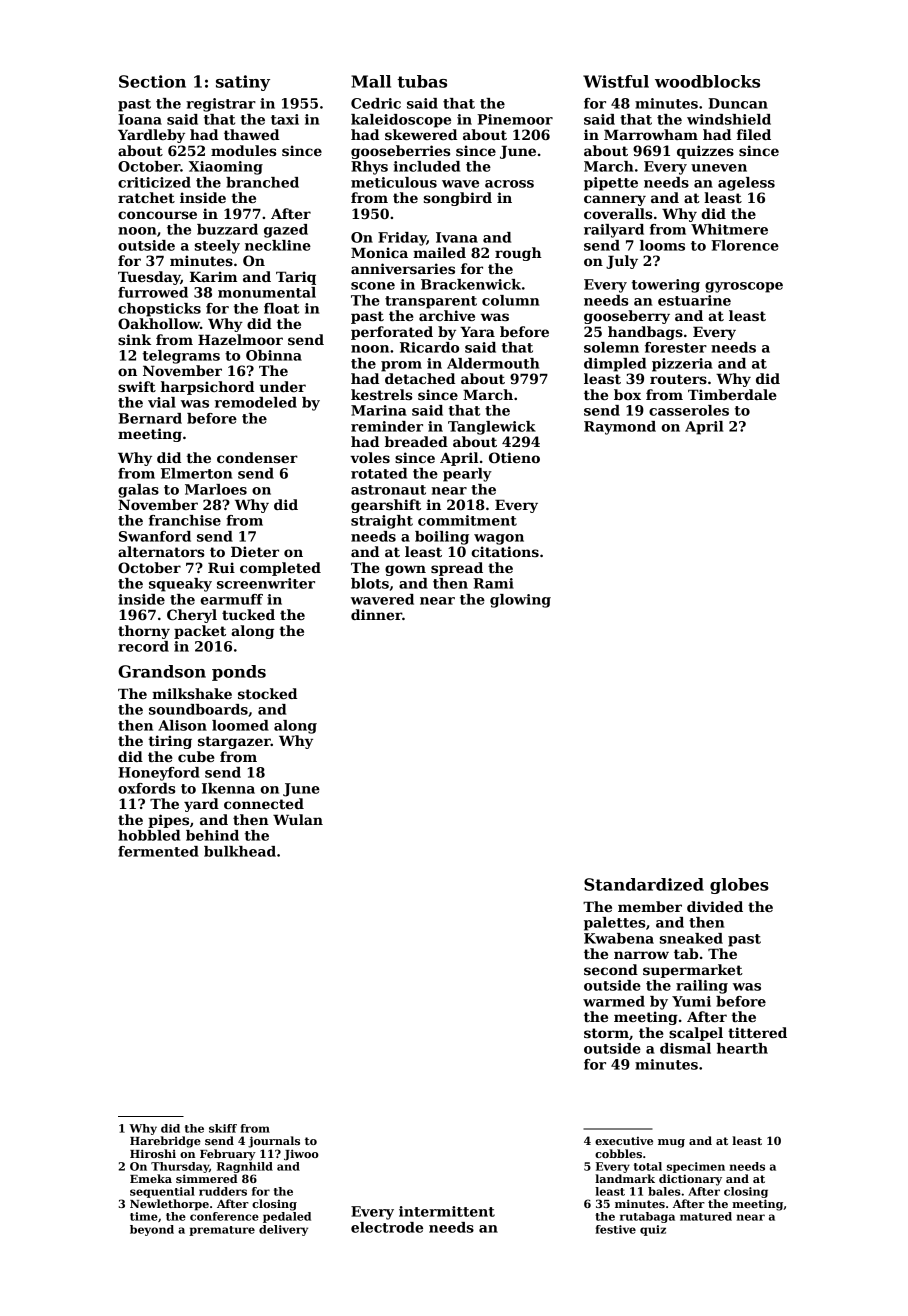 The image size is (908, 1316). What do you see at coordinates (298, 819) in the image?
I see `Wulan` at bounding box center [298, 819].
